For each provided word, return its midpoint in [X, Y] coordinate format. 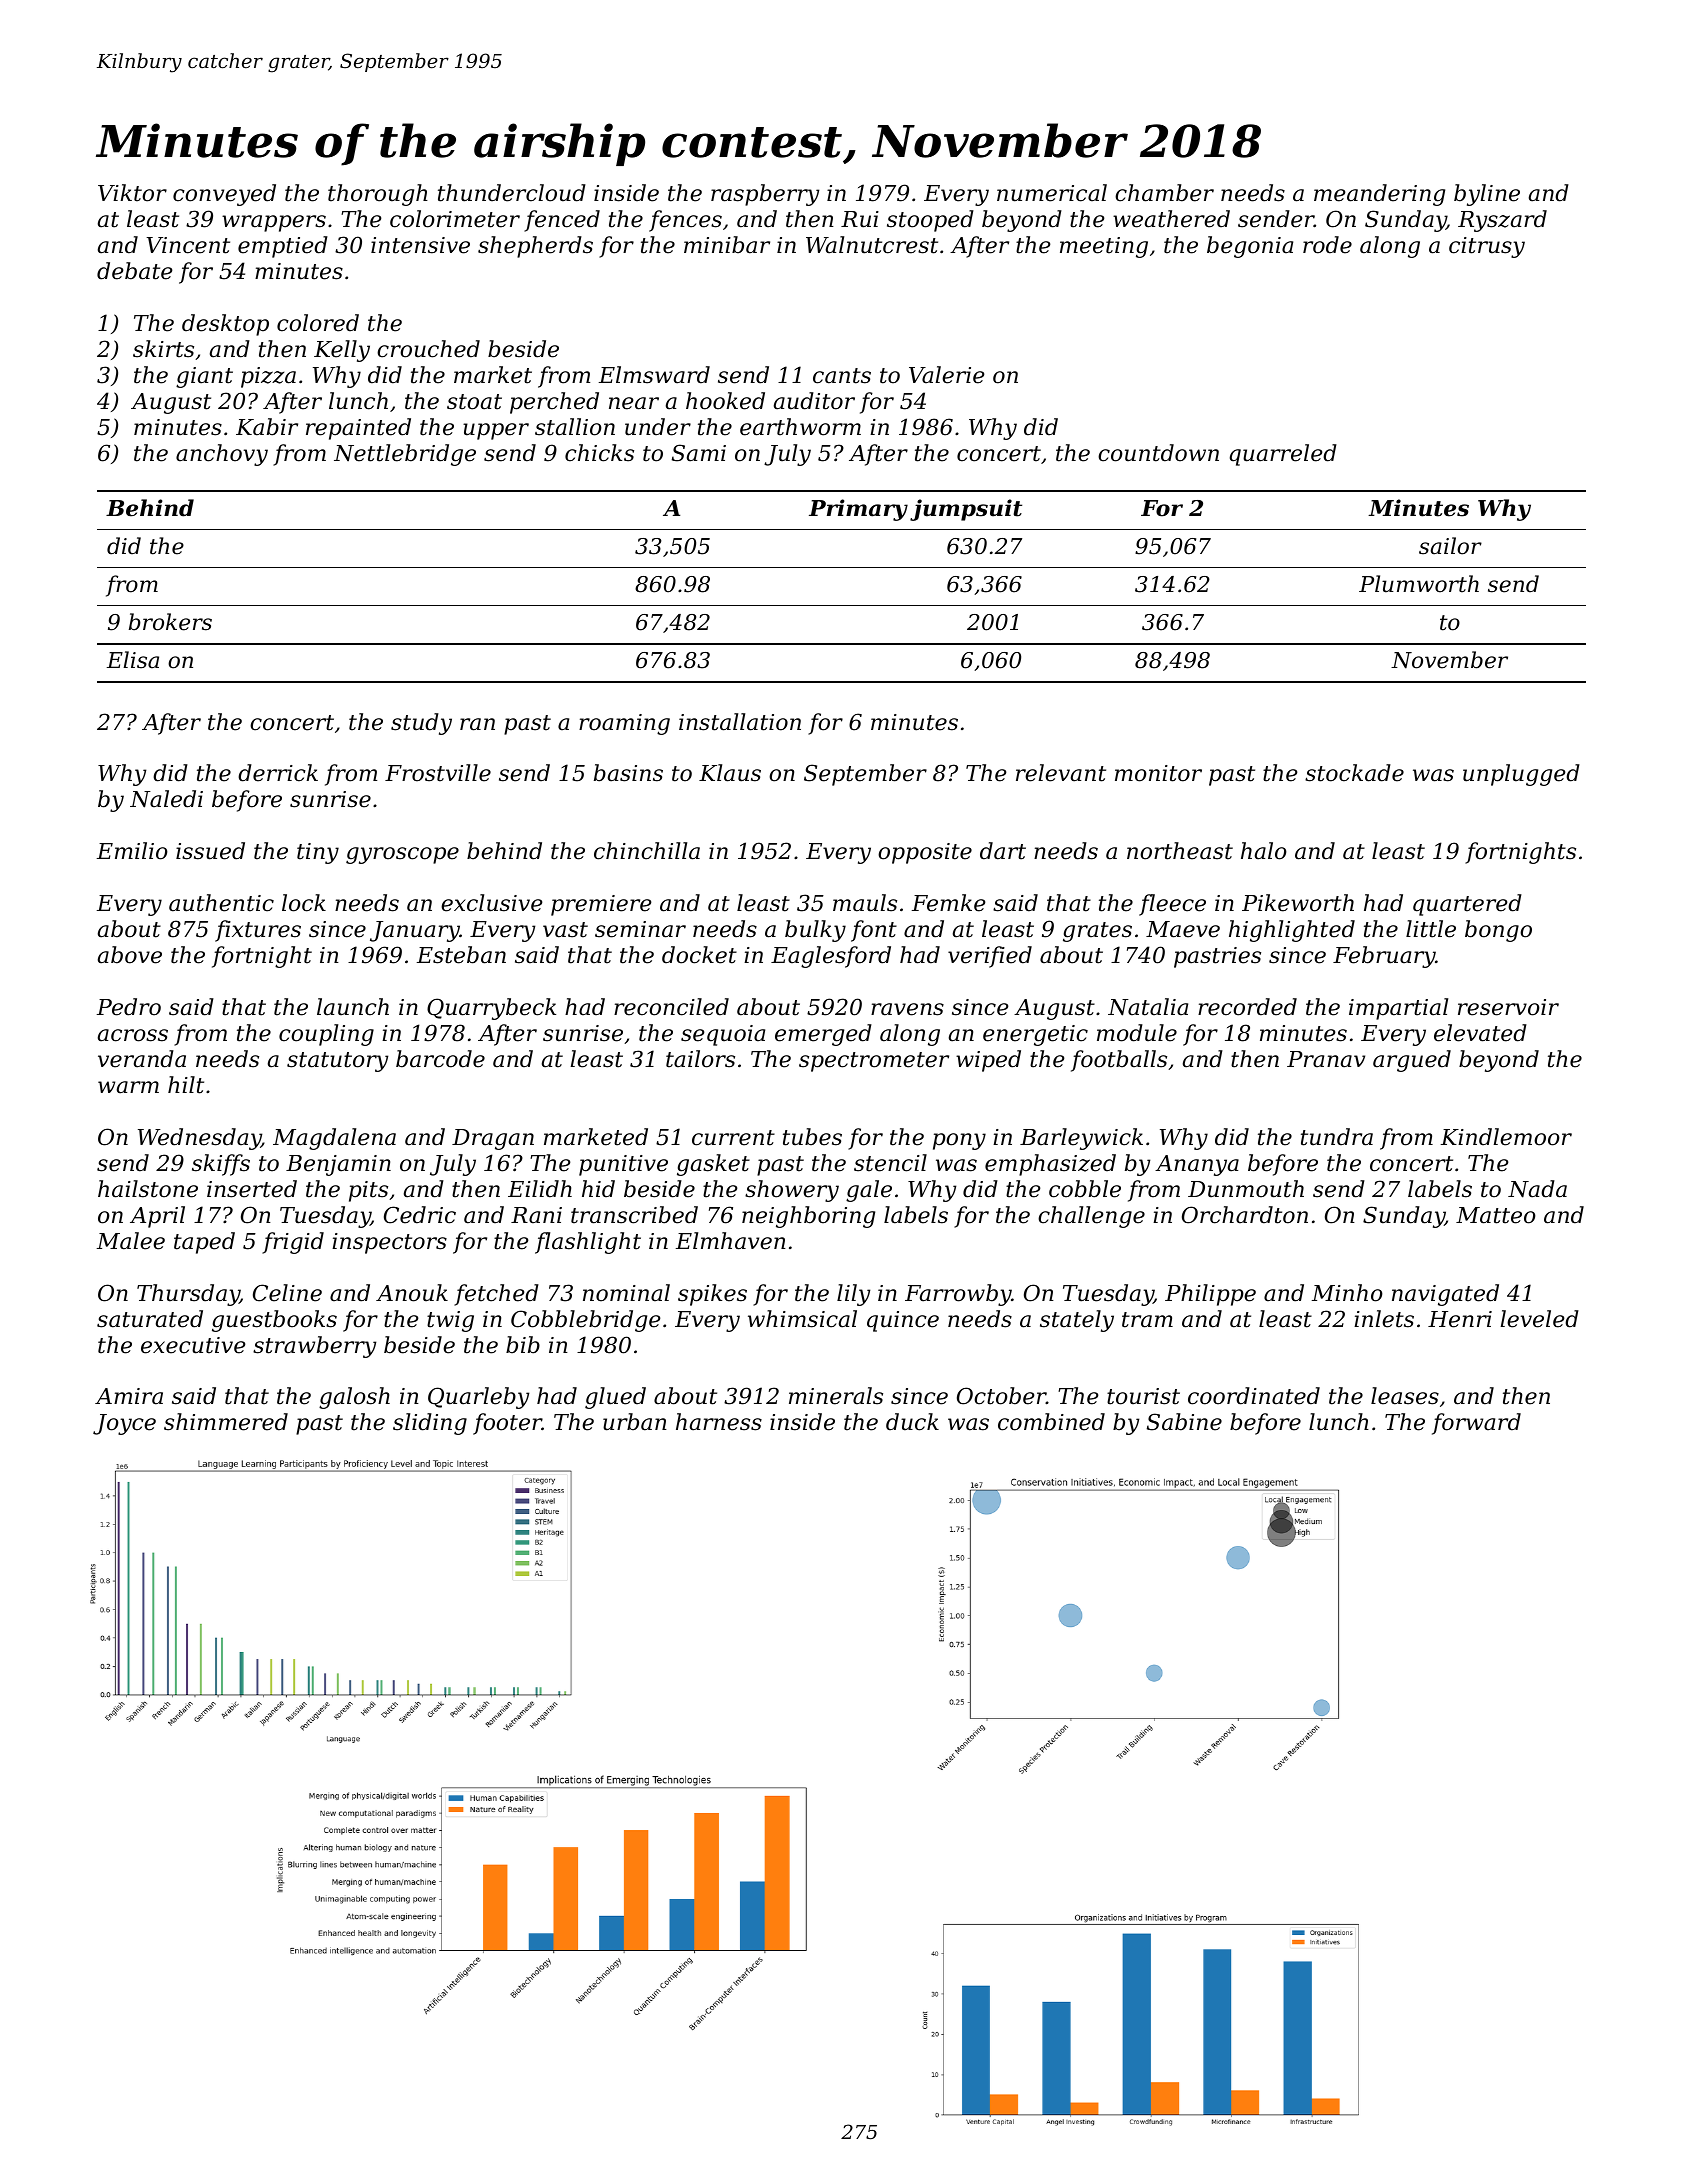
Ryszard [1502, 221]
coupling [326, 1035]
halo [1264, 851]
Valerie [946, 375]
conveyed [224, 195]
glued [615, 1398]
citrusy [1487, 247]
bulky [815, 931]
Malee [131, 1241]
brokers [170, 622]
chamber [1164, 193]
